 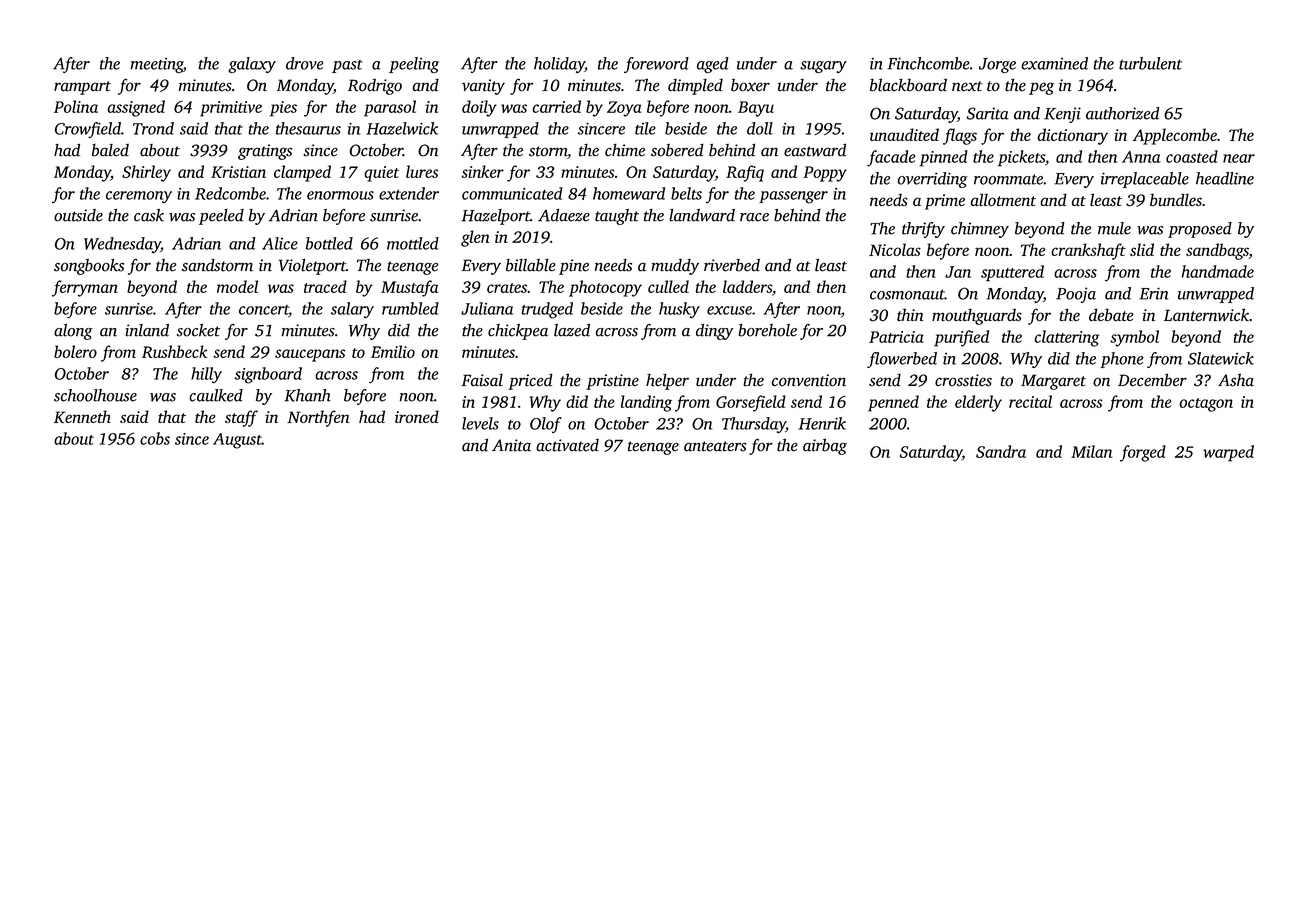 What do you see at coordinates (823, 67) in the page?
I see `sugary` at bounding box center [823, 67].
